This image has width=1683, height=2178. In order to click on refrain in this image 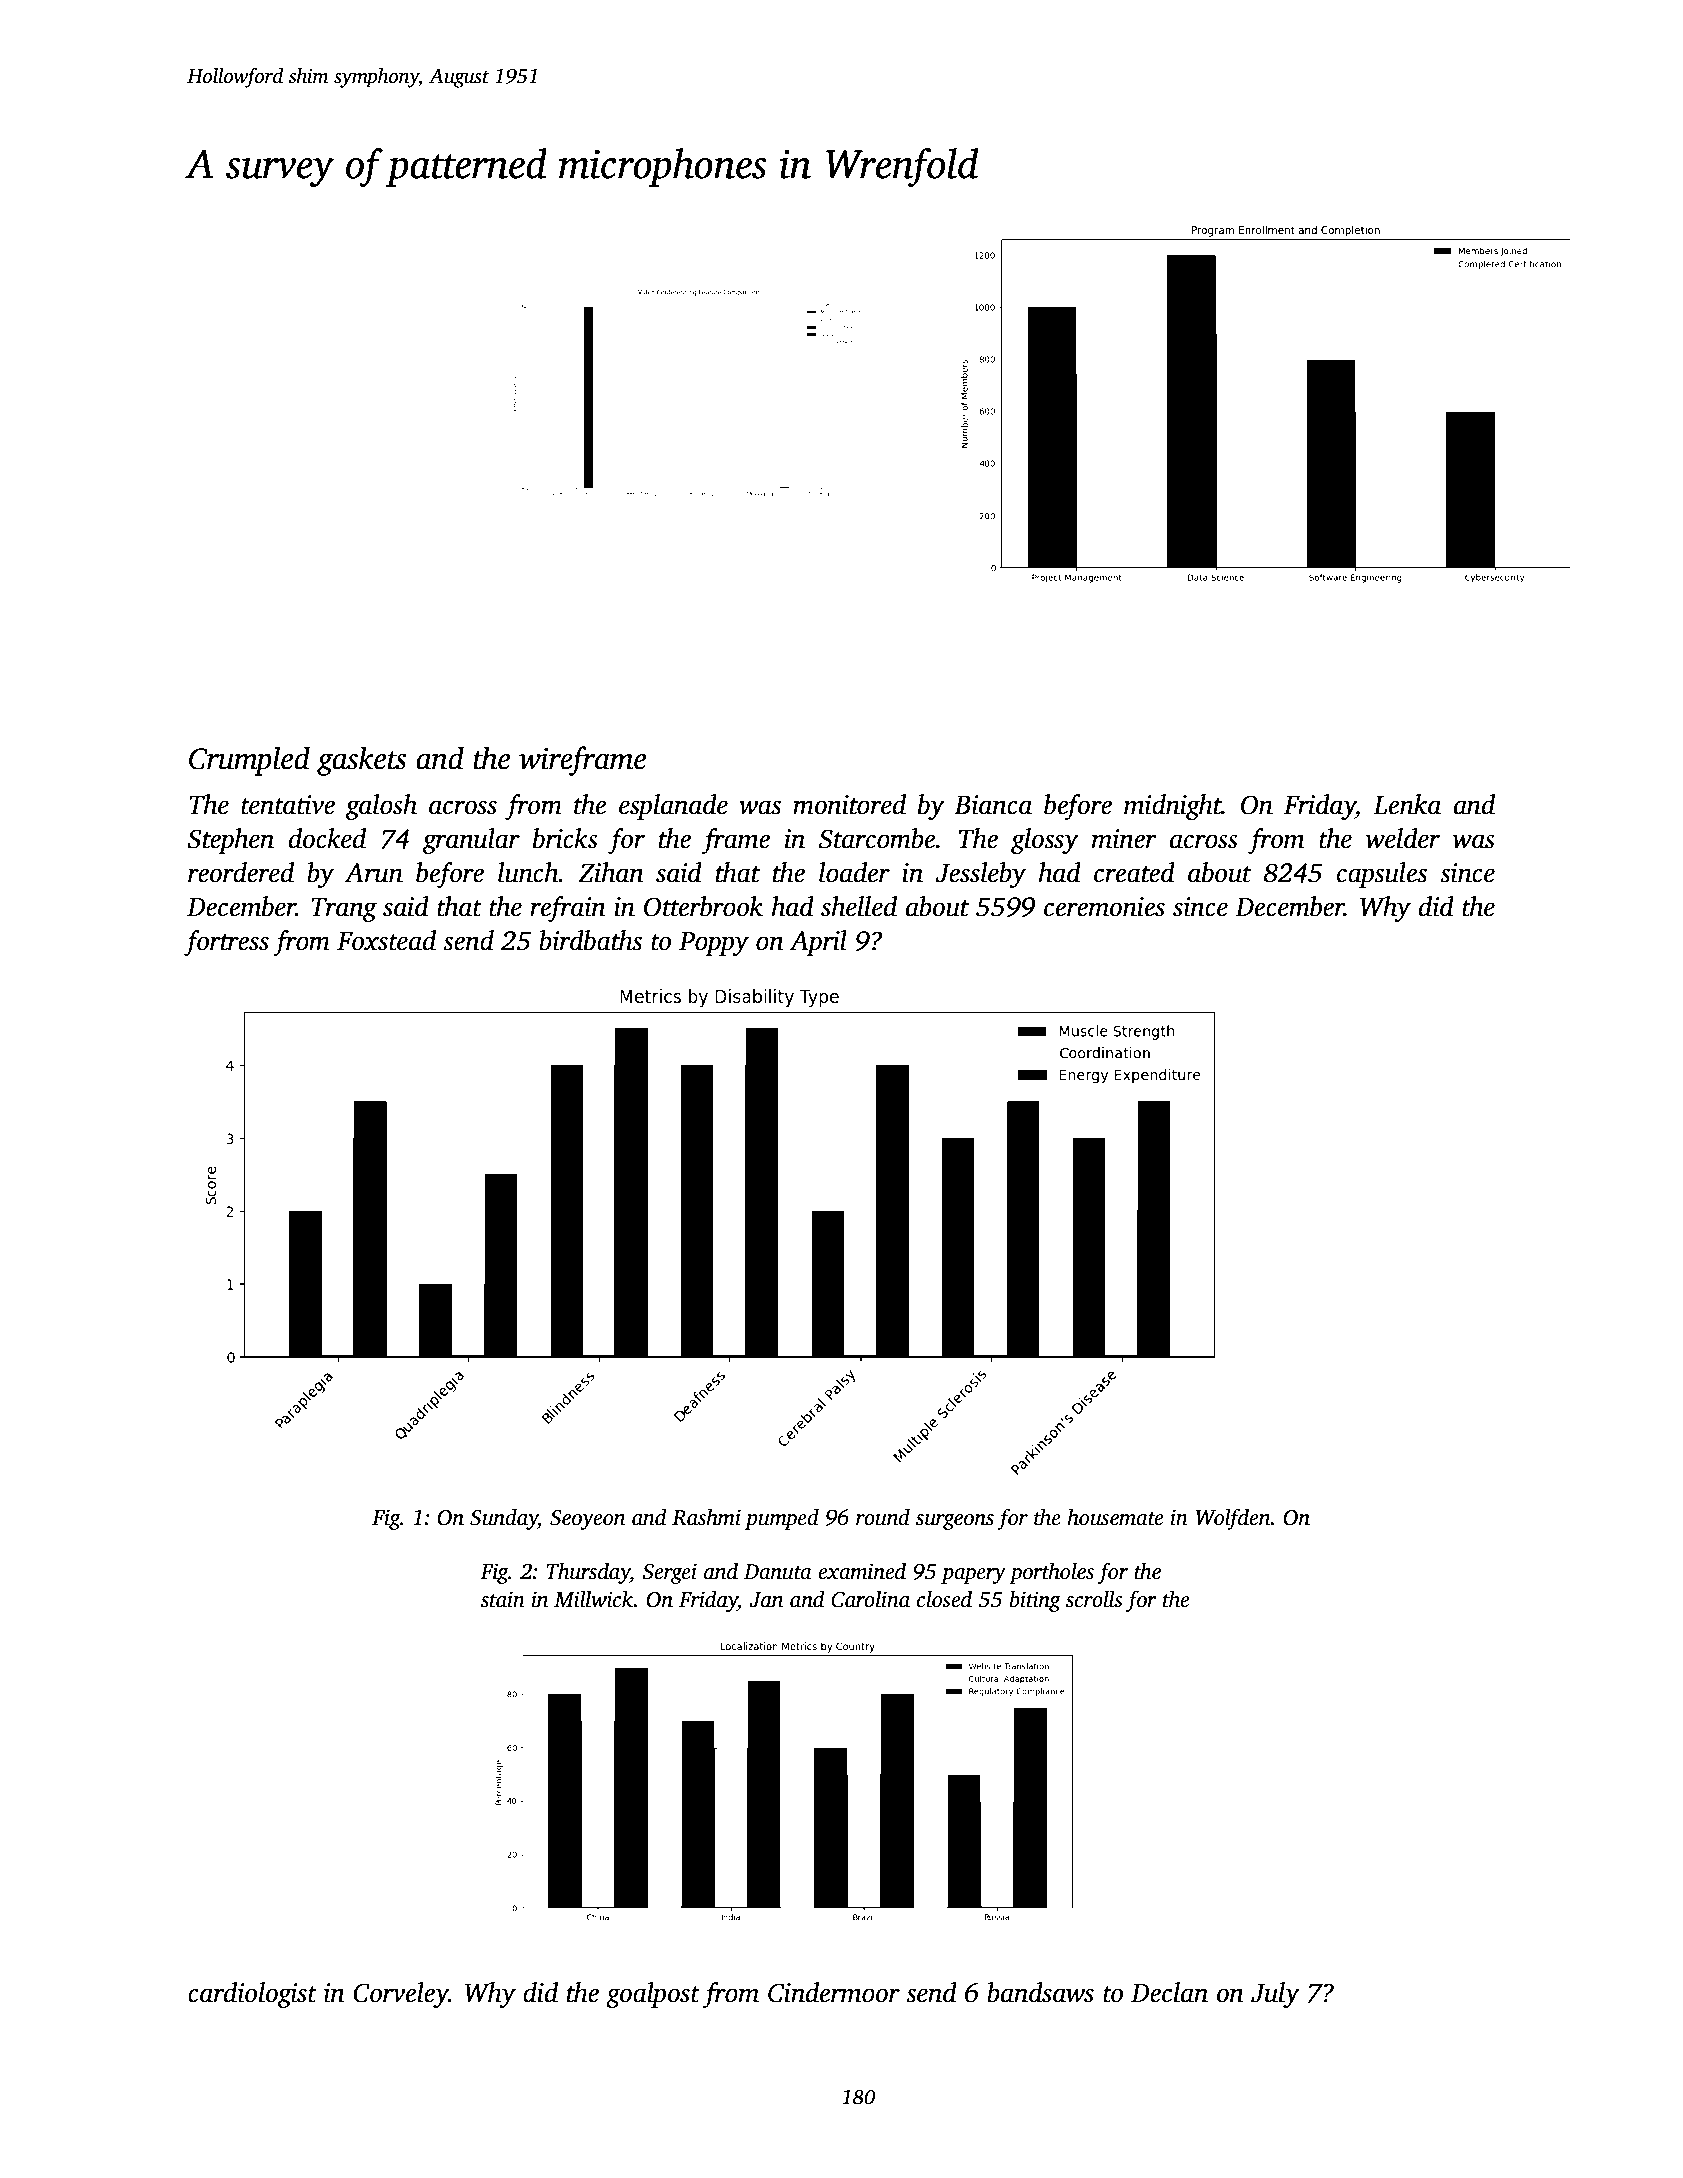, I will do `click(568, 909)`.
